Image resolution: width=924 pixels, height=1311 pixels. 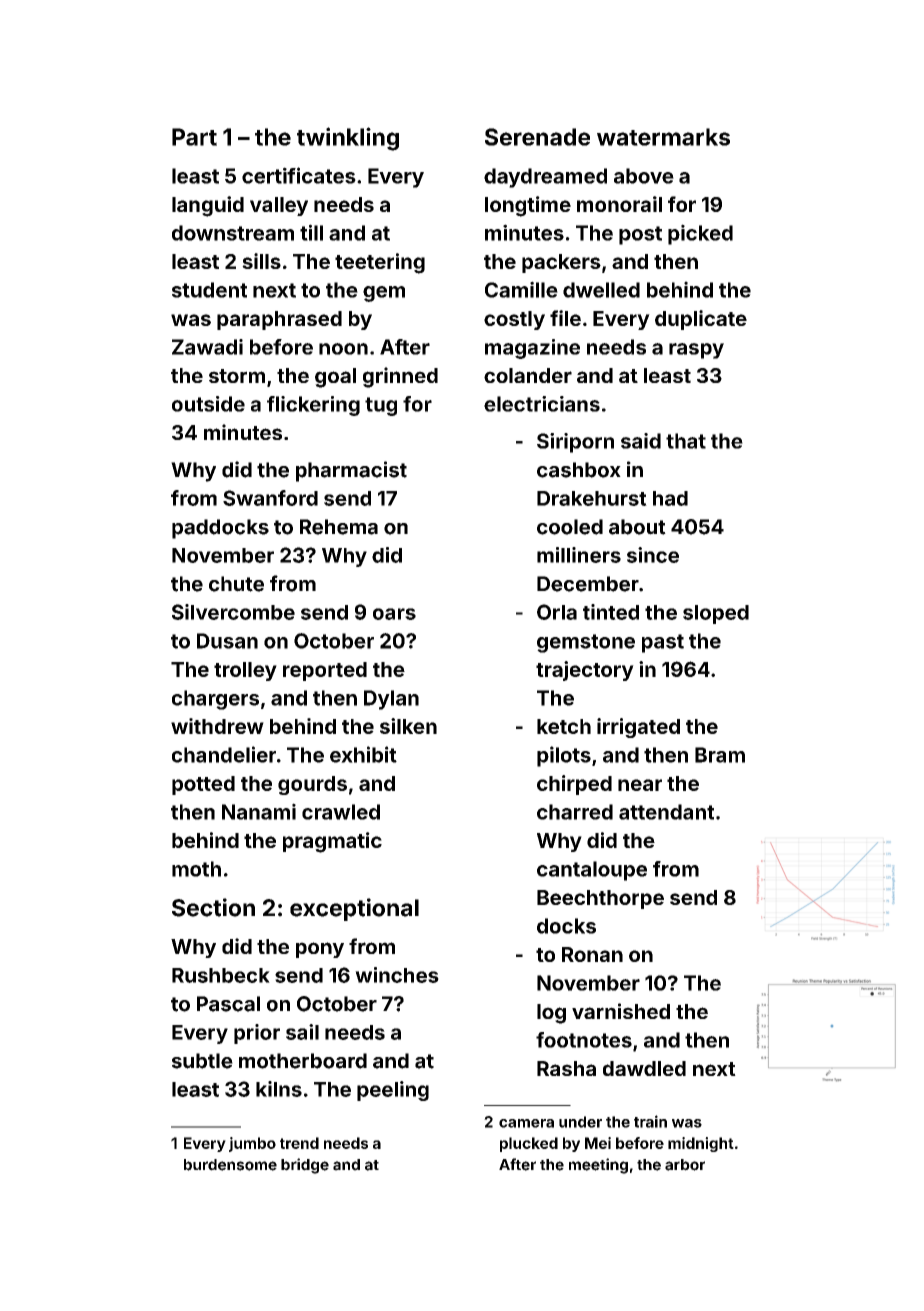 What do you see at coordinates (236, 584) in the document?
I see `chute` at bounding box center [236, 584].
